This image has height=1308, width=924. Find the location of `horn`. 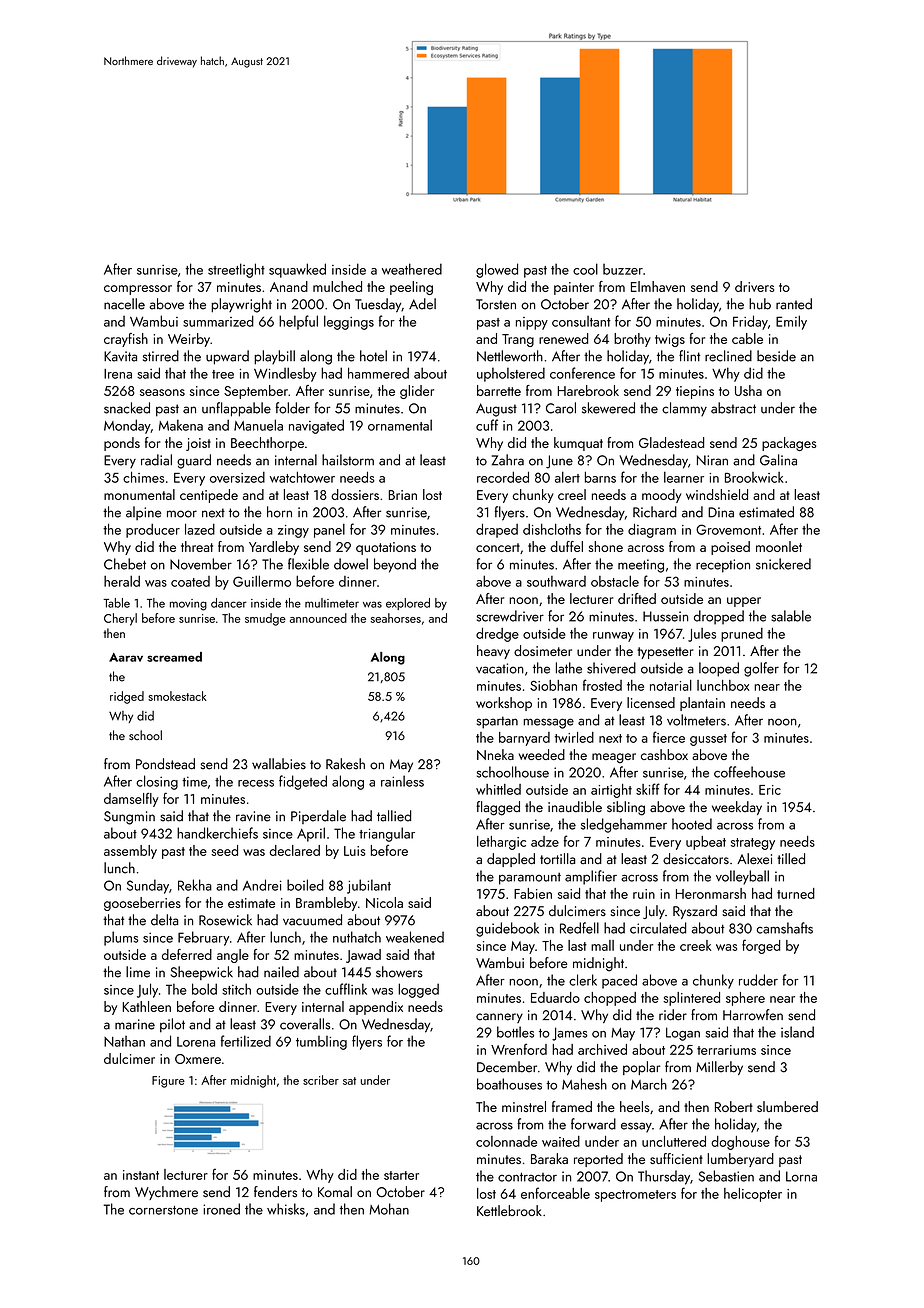

horn is located at coordinates (279, 512).
